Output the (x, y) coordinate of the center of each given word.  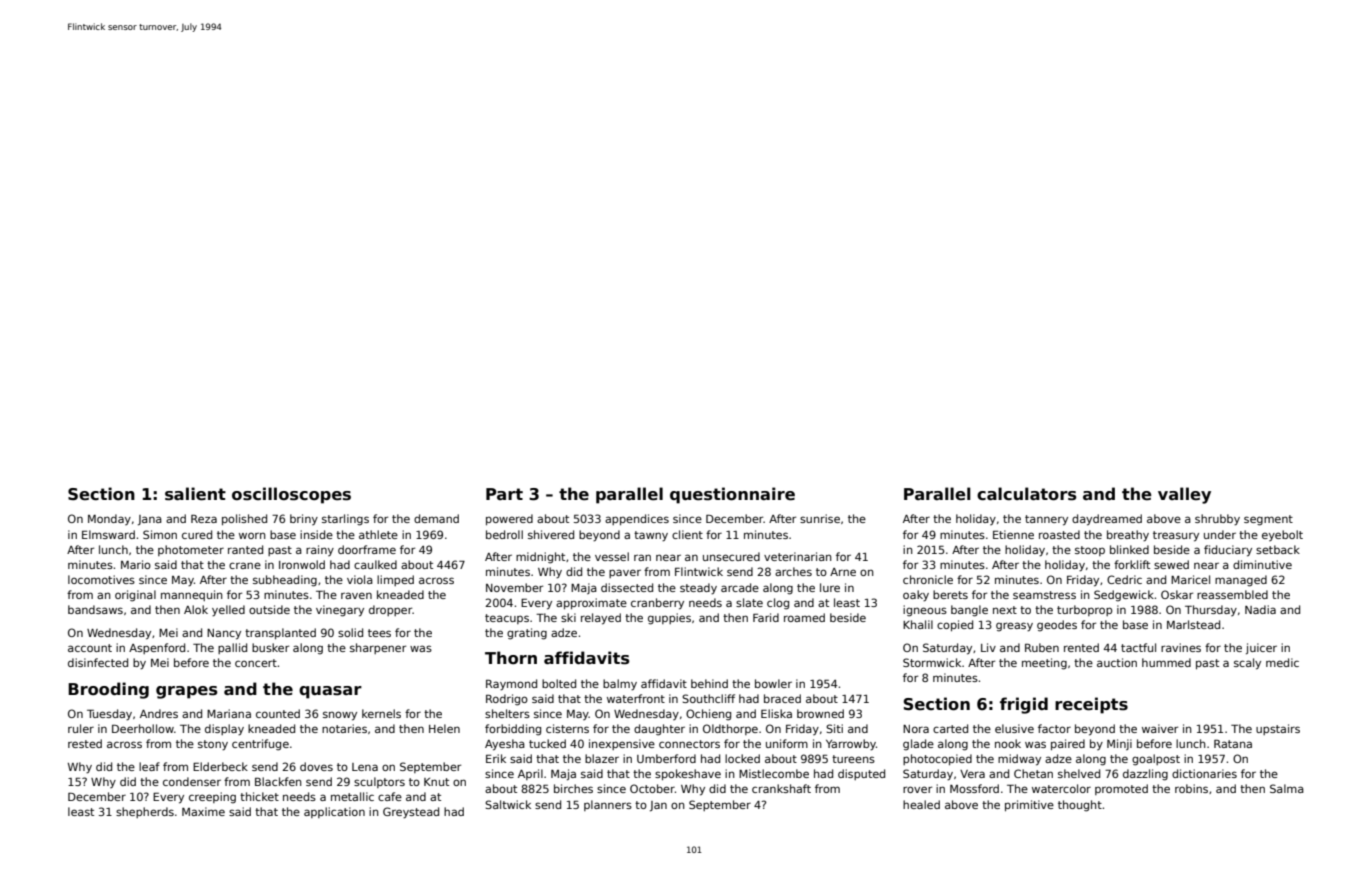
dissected (627, 587)
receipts (1091, 705)
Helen (444, 728)
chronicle (928, 579)
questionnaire (732, 495)
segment (1268, 520)
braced (782, 698)
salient (195, 494)
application (334, 812)
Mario (136, 564)
